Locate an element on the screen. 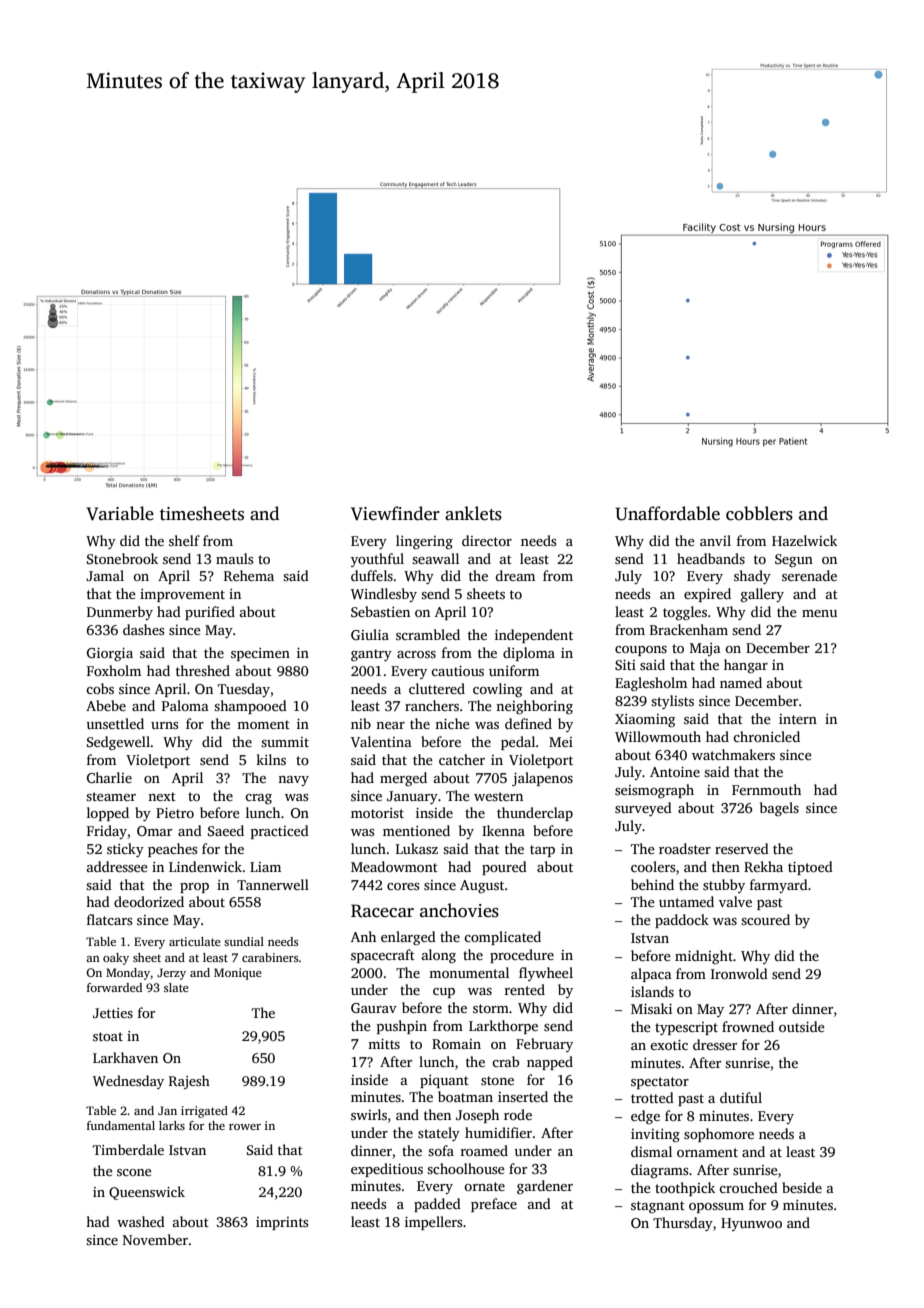 The height and width of the screenshot is (1308, 924). mentioned is located at coordinates (416, 830).
